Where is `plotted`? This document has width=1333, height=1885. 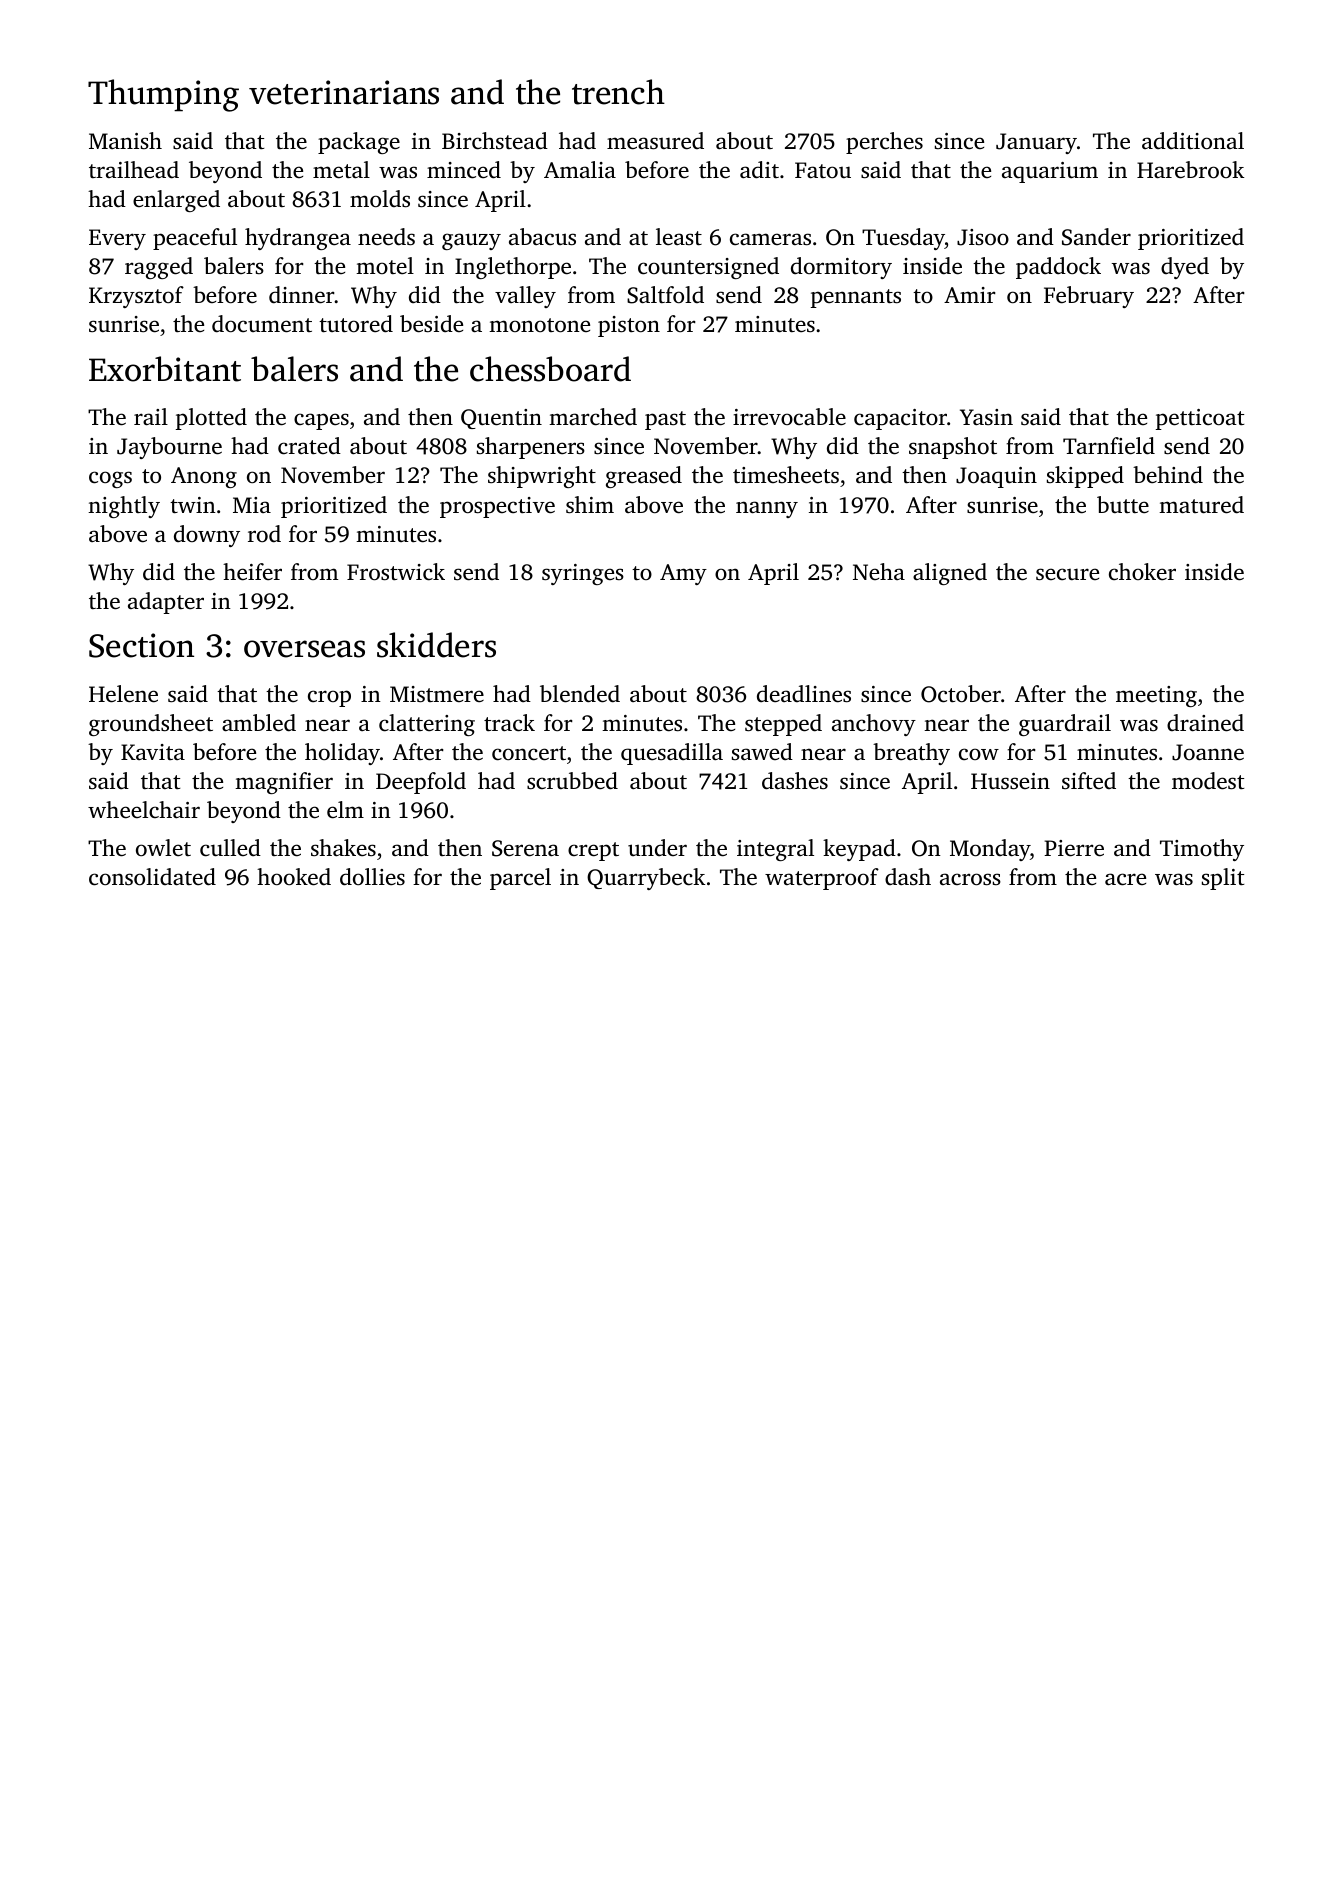
plotted is located at coordinates (211, 419).
